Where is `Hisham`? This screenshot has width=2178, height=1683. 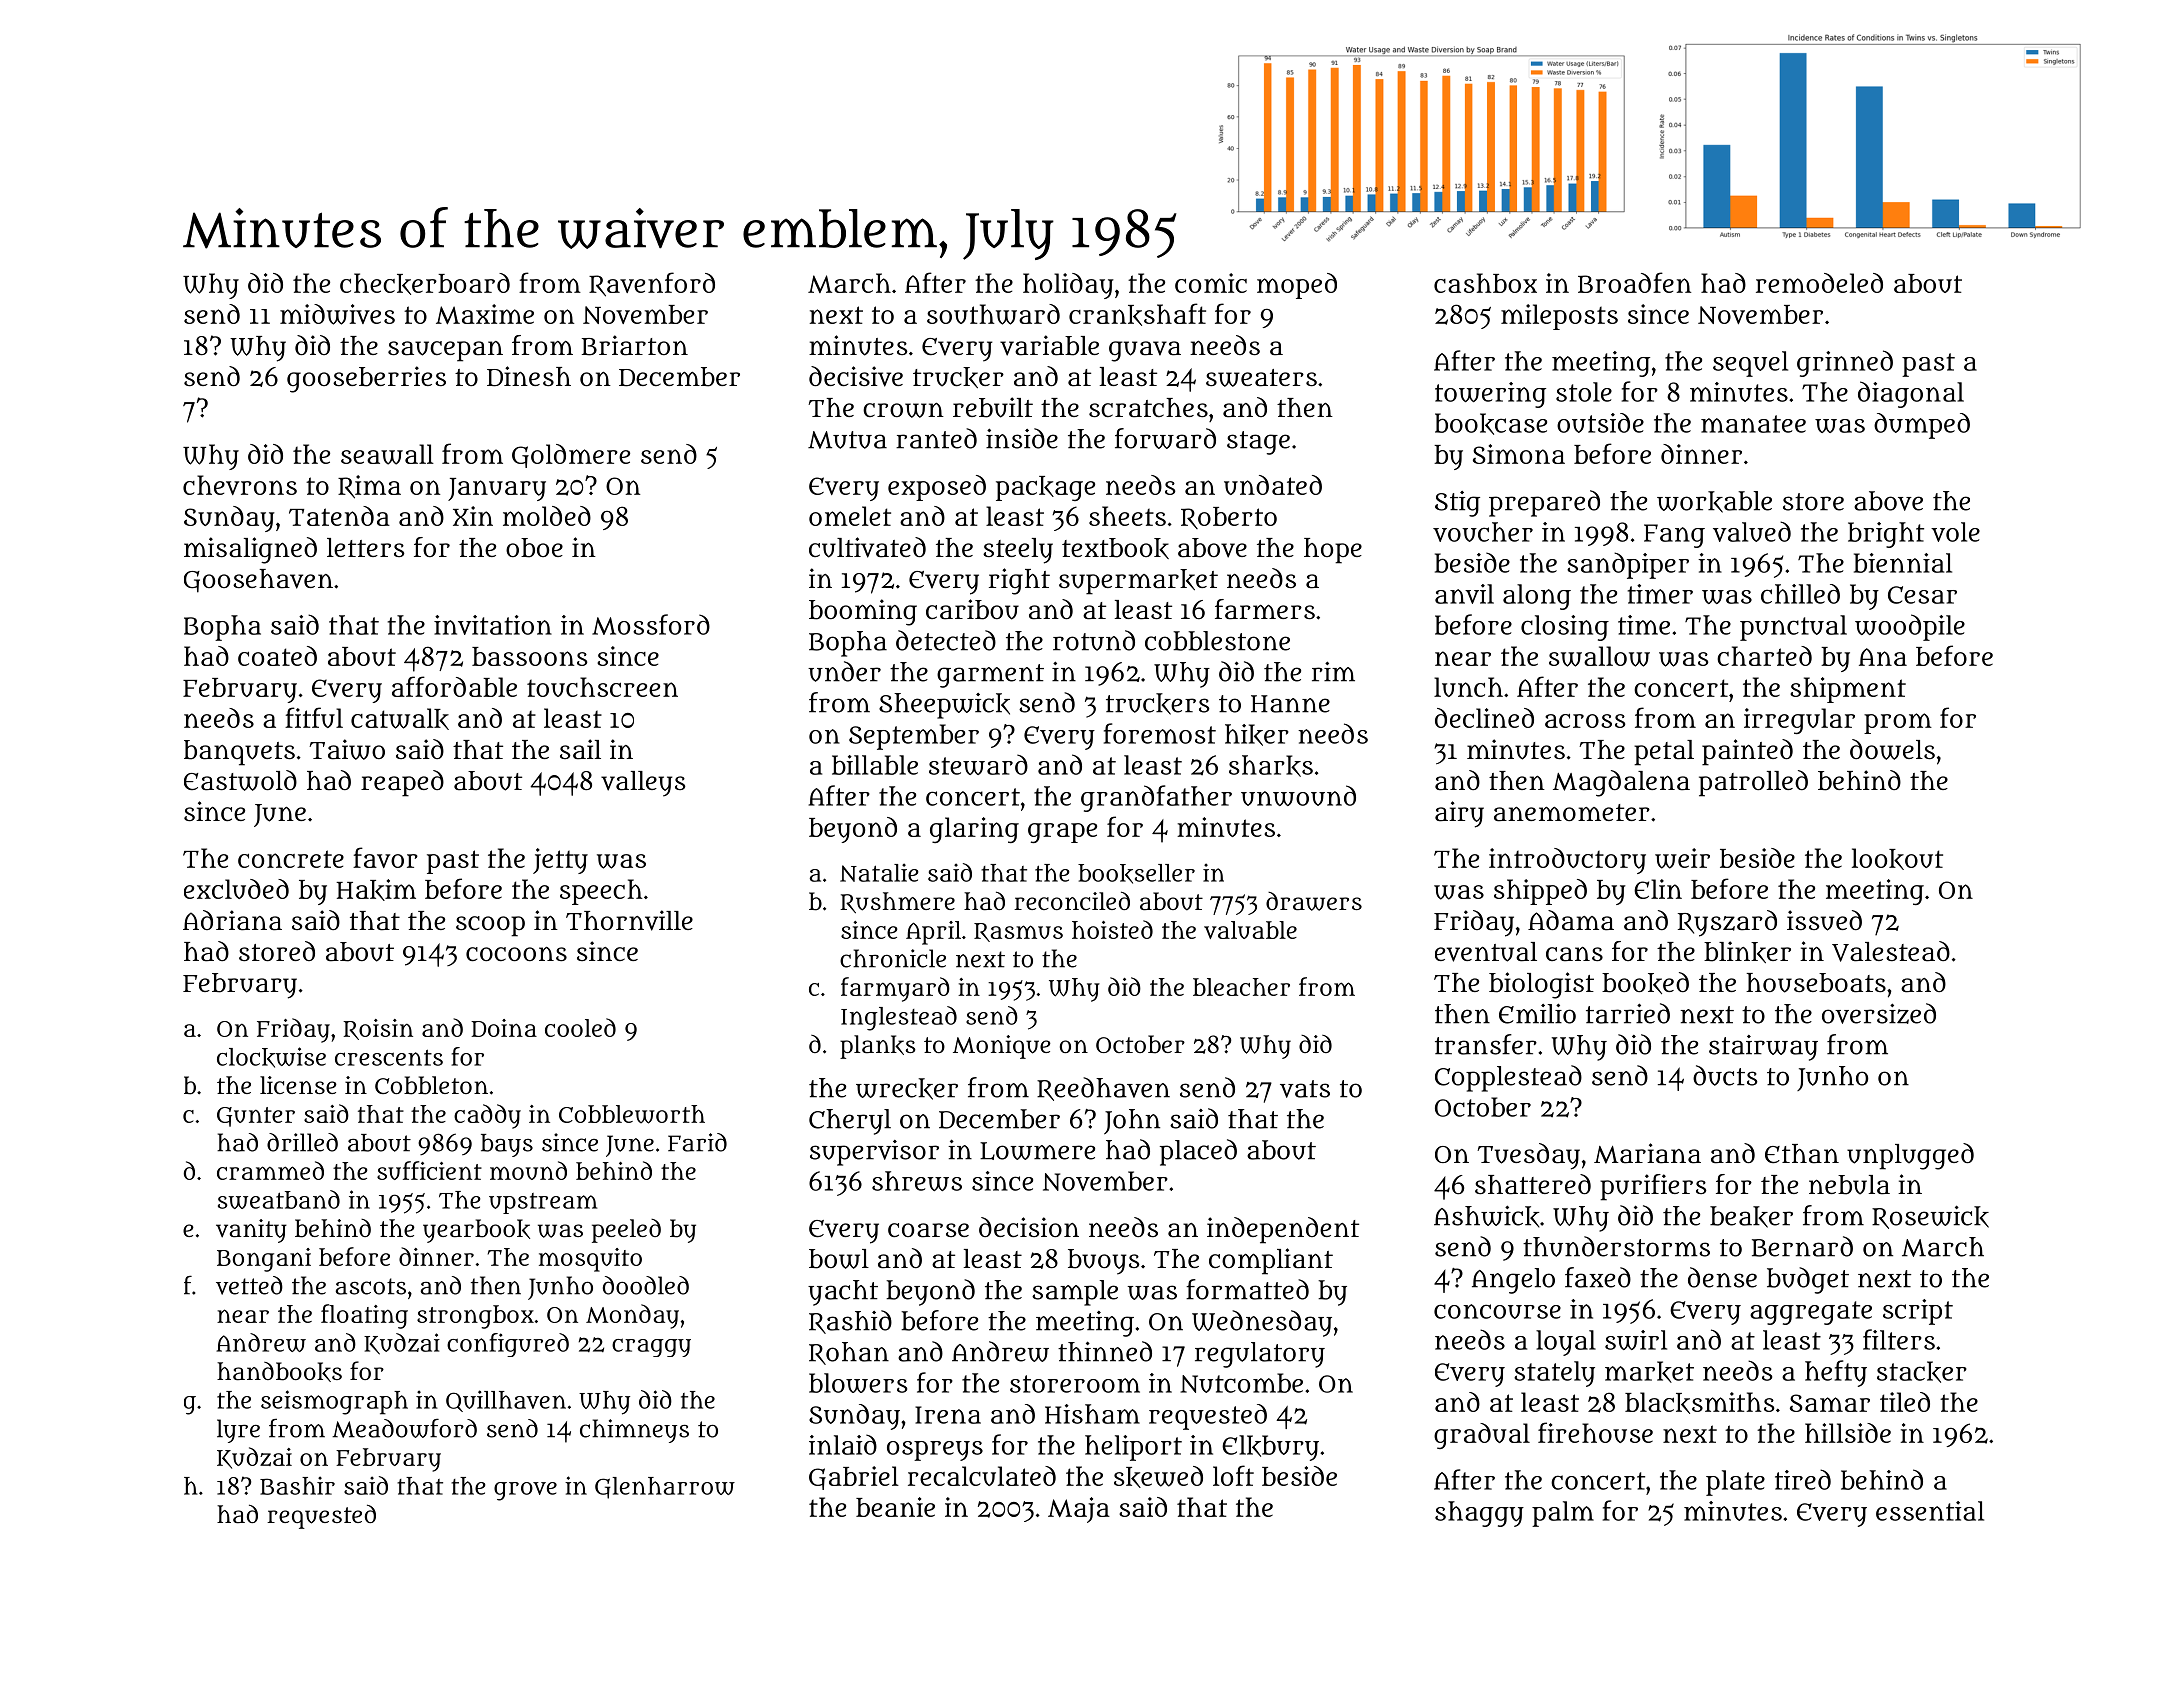 Hisham is located at coordinates (1092, 1414).
